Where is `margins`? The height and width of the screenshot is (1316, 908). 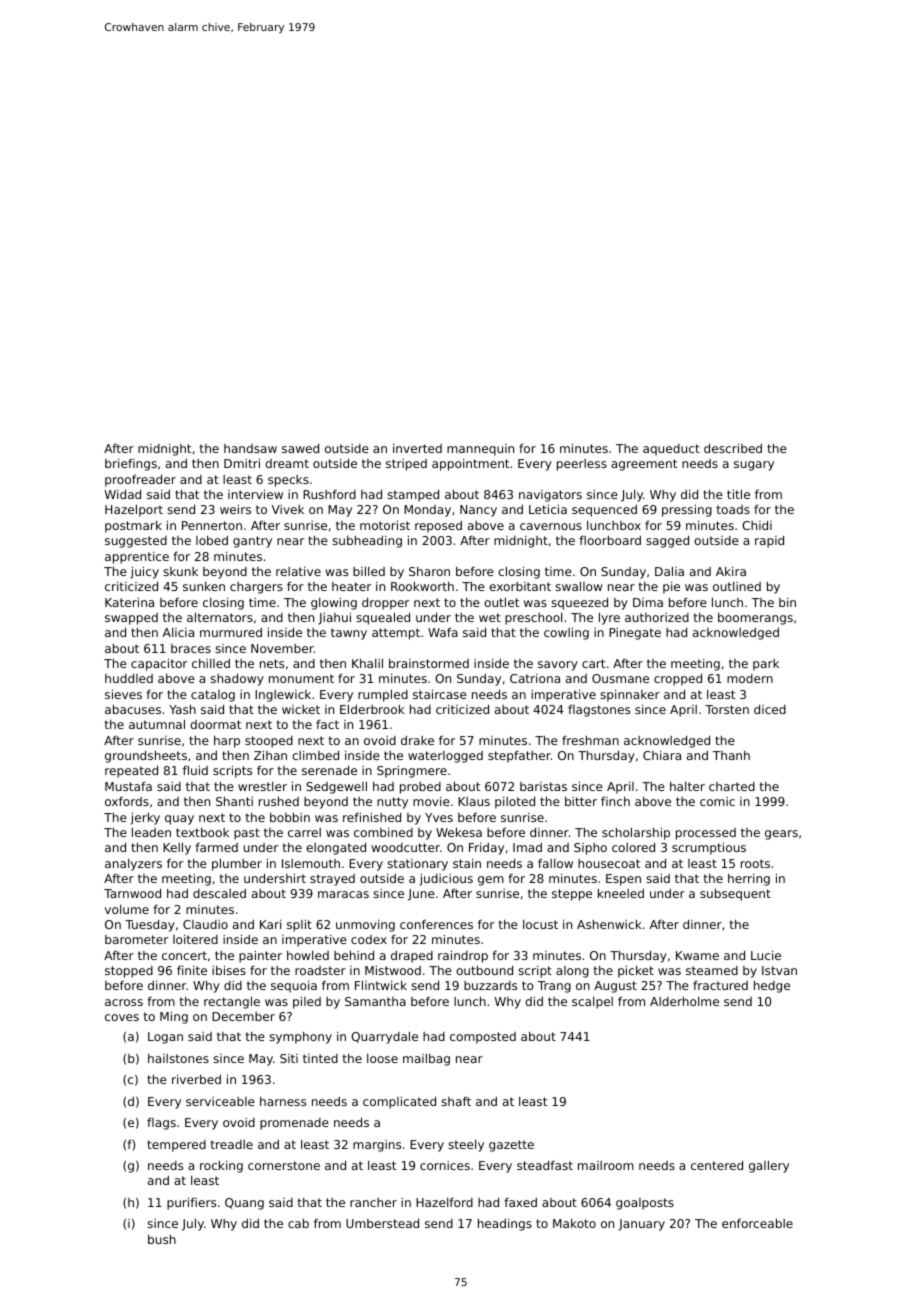 margins is located at coordinates (377, 1146).
